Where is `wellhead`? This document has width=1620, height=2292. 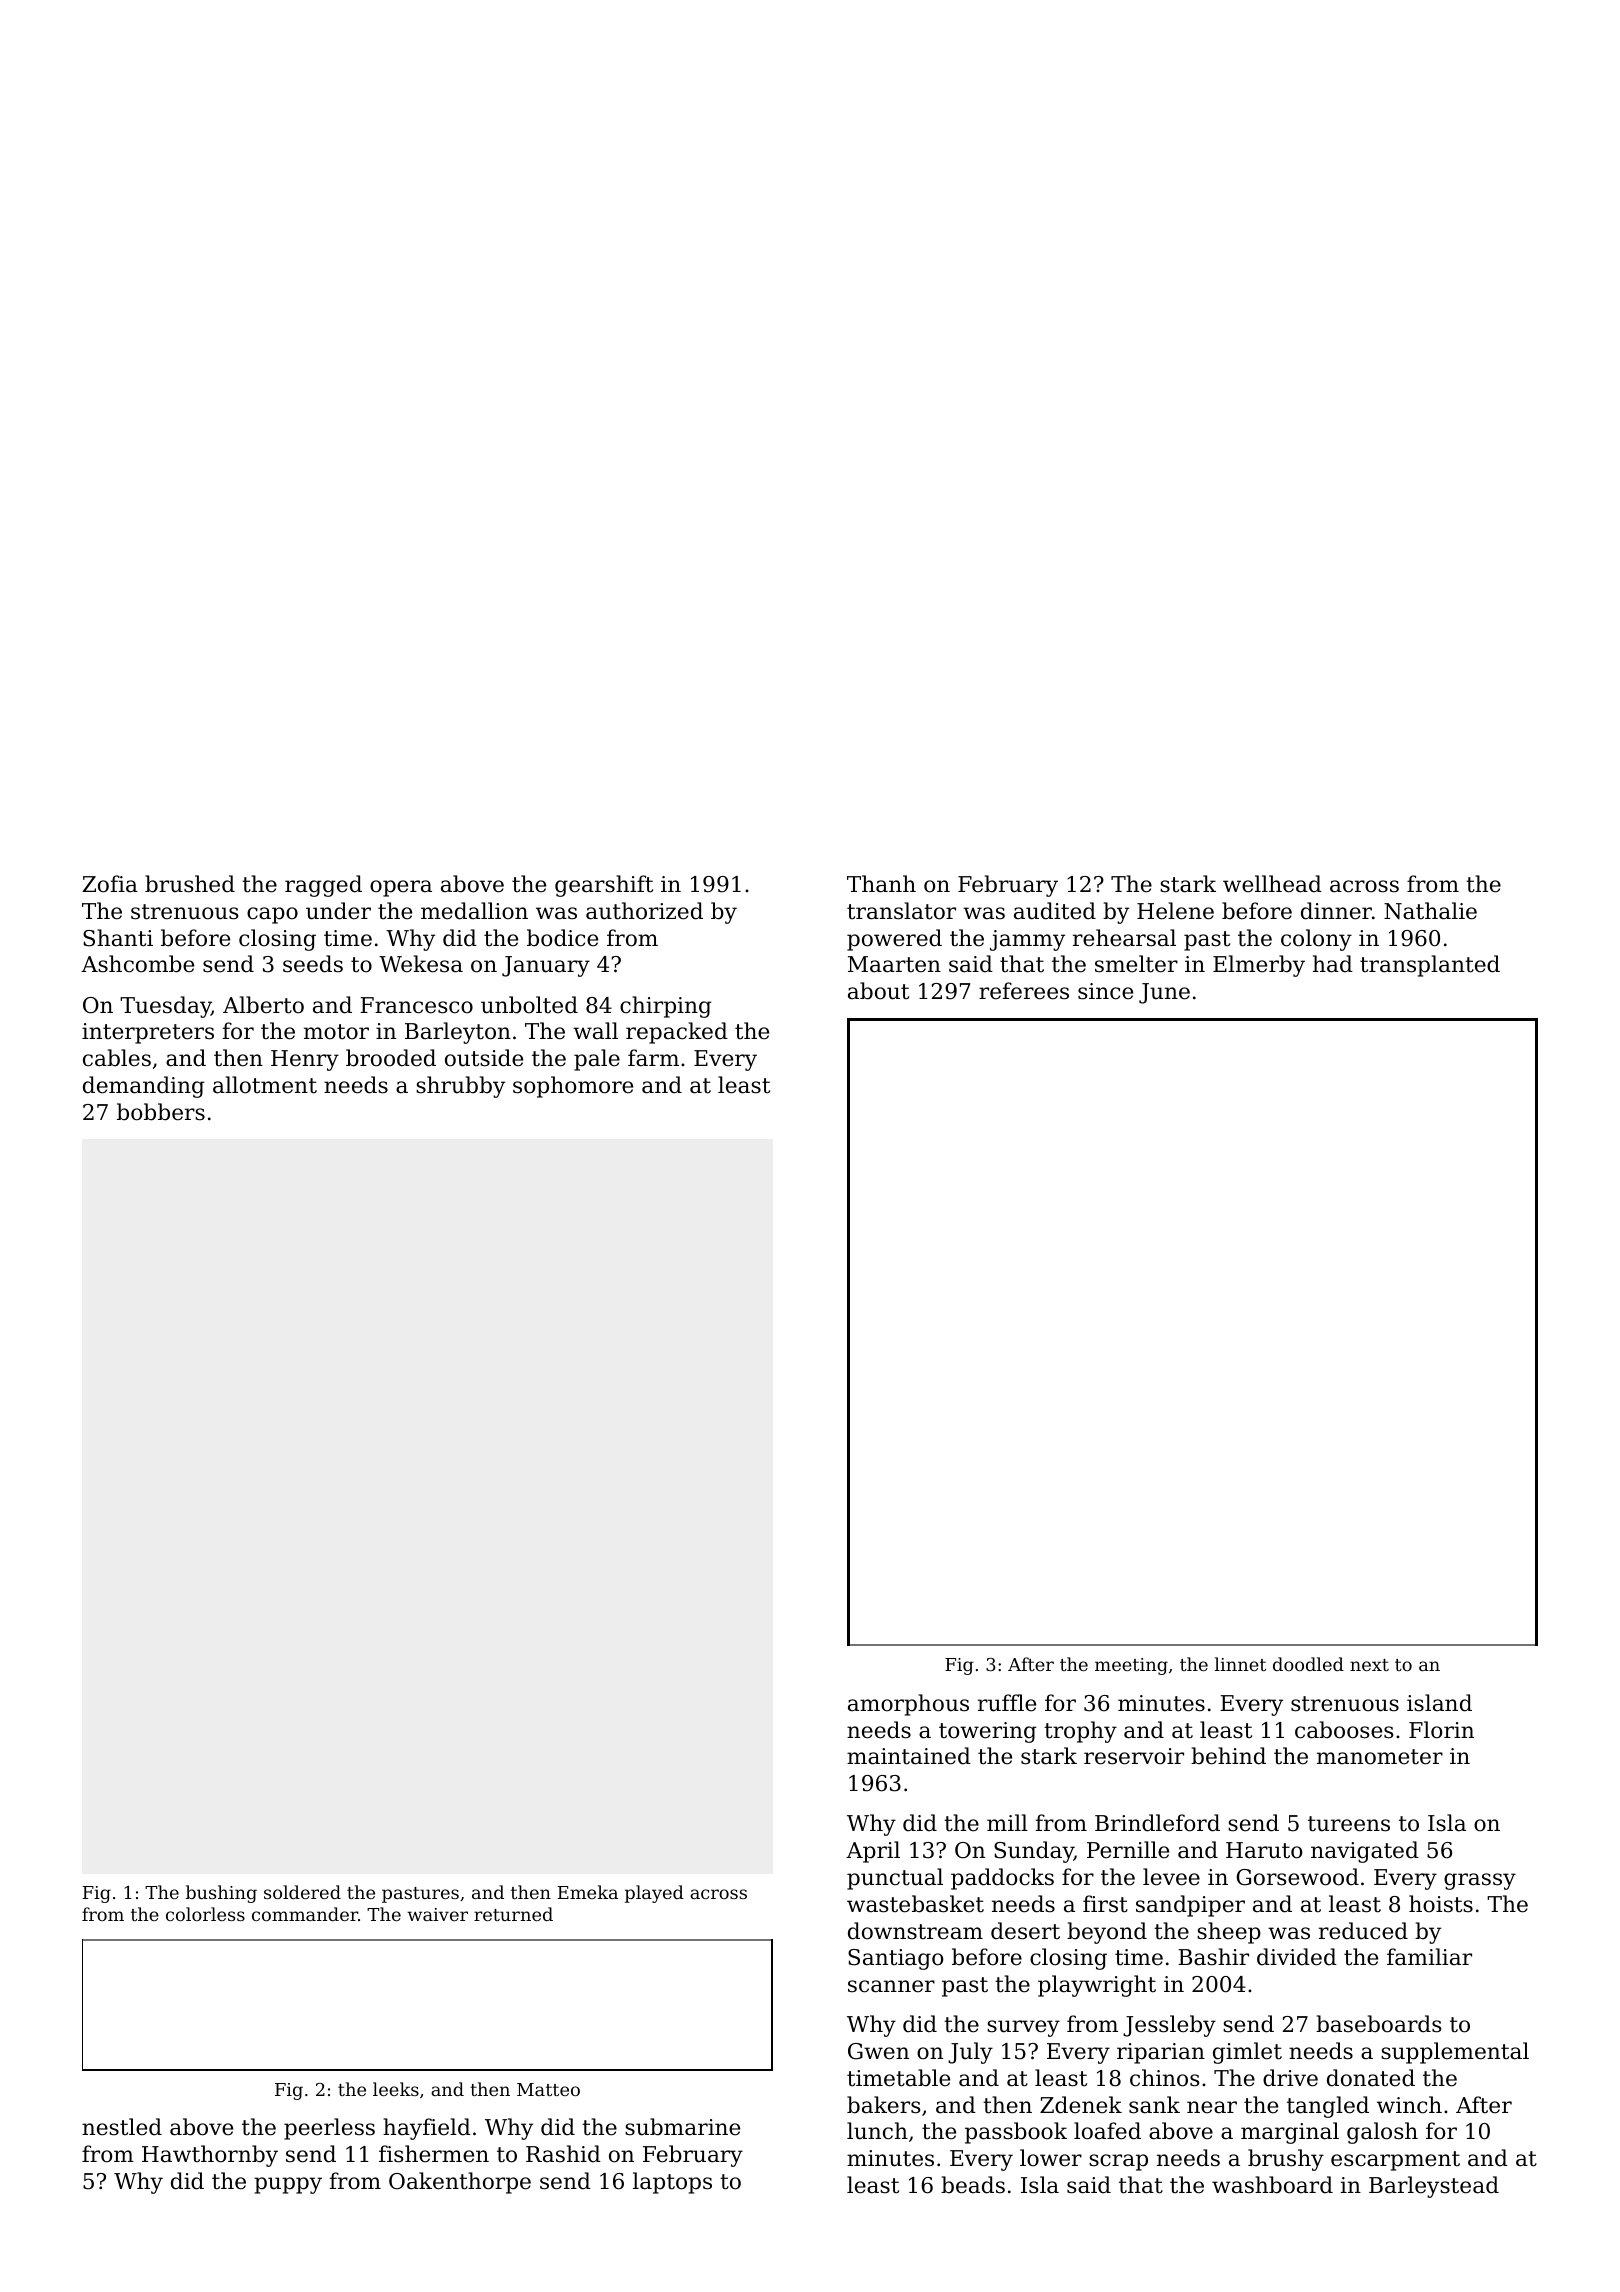 wellhead is located at coordinates (1272, 884).
